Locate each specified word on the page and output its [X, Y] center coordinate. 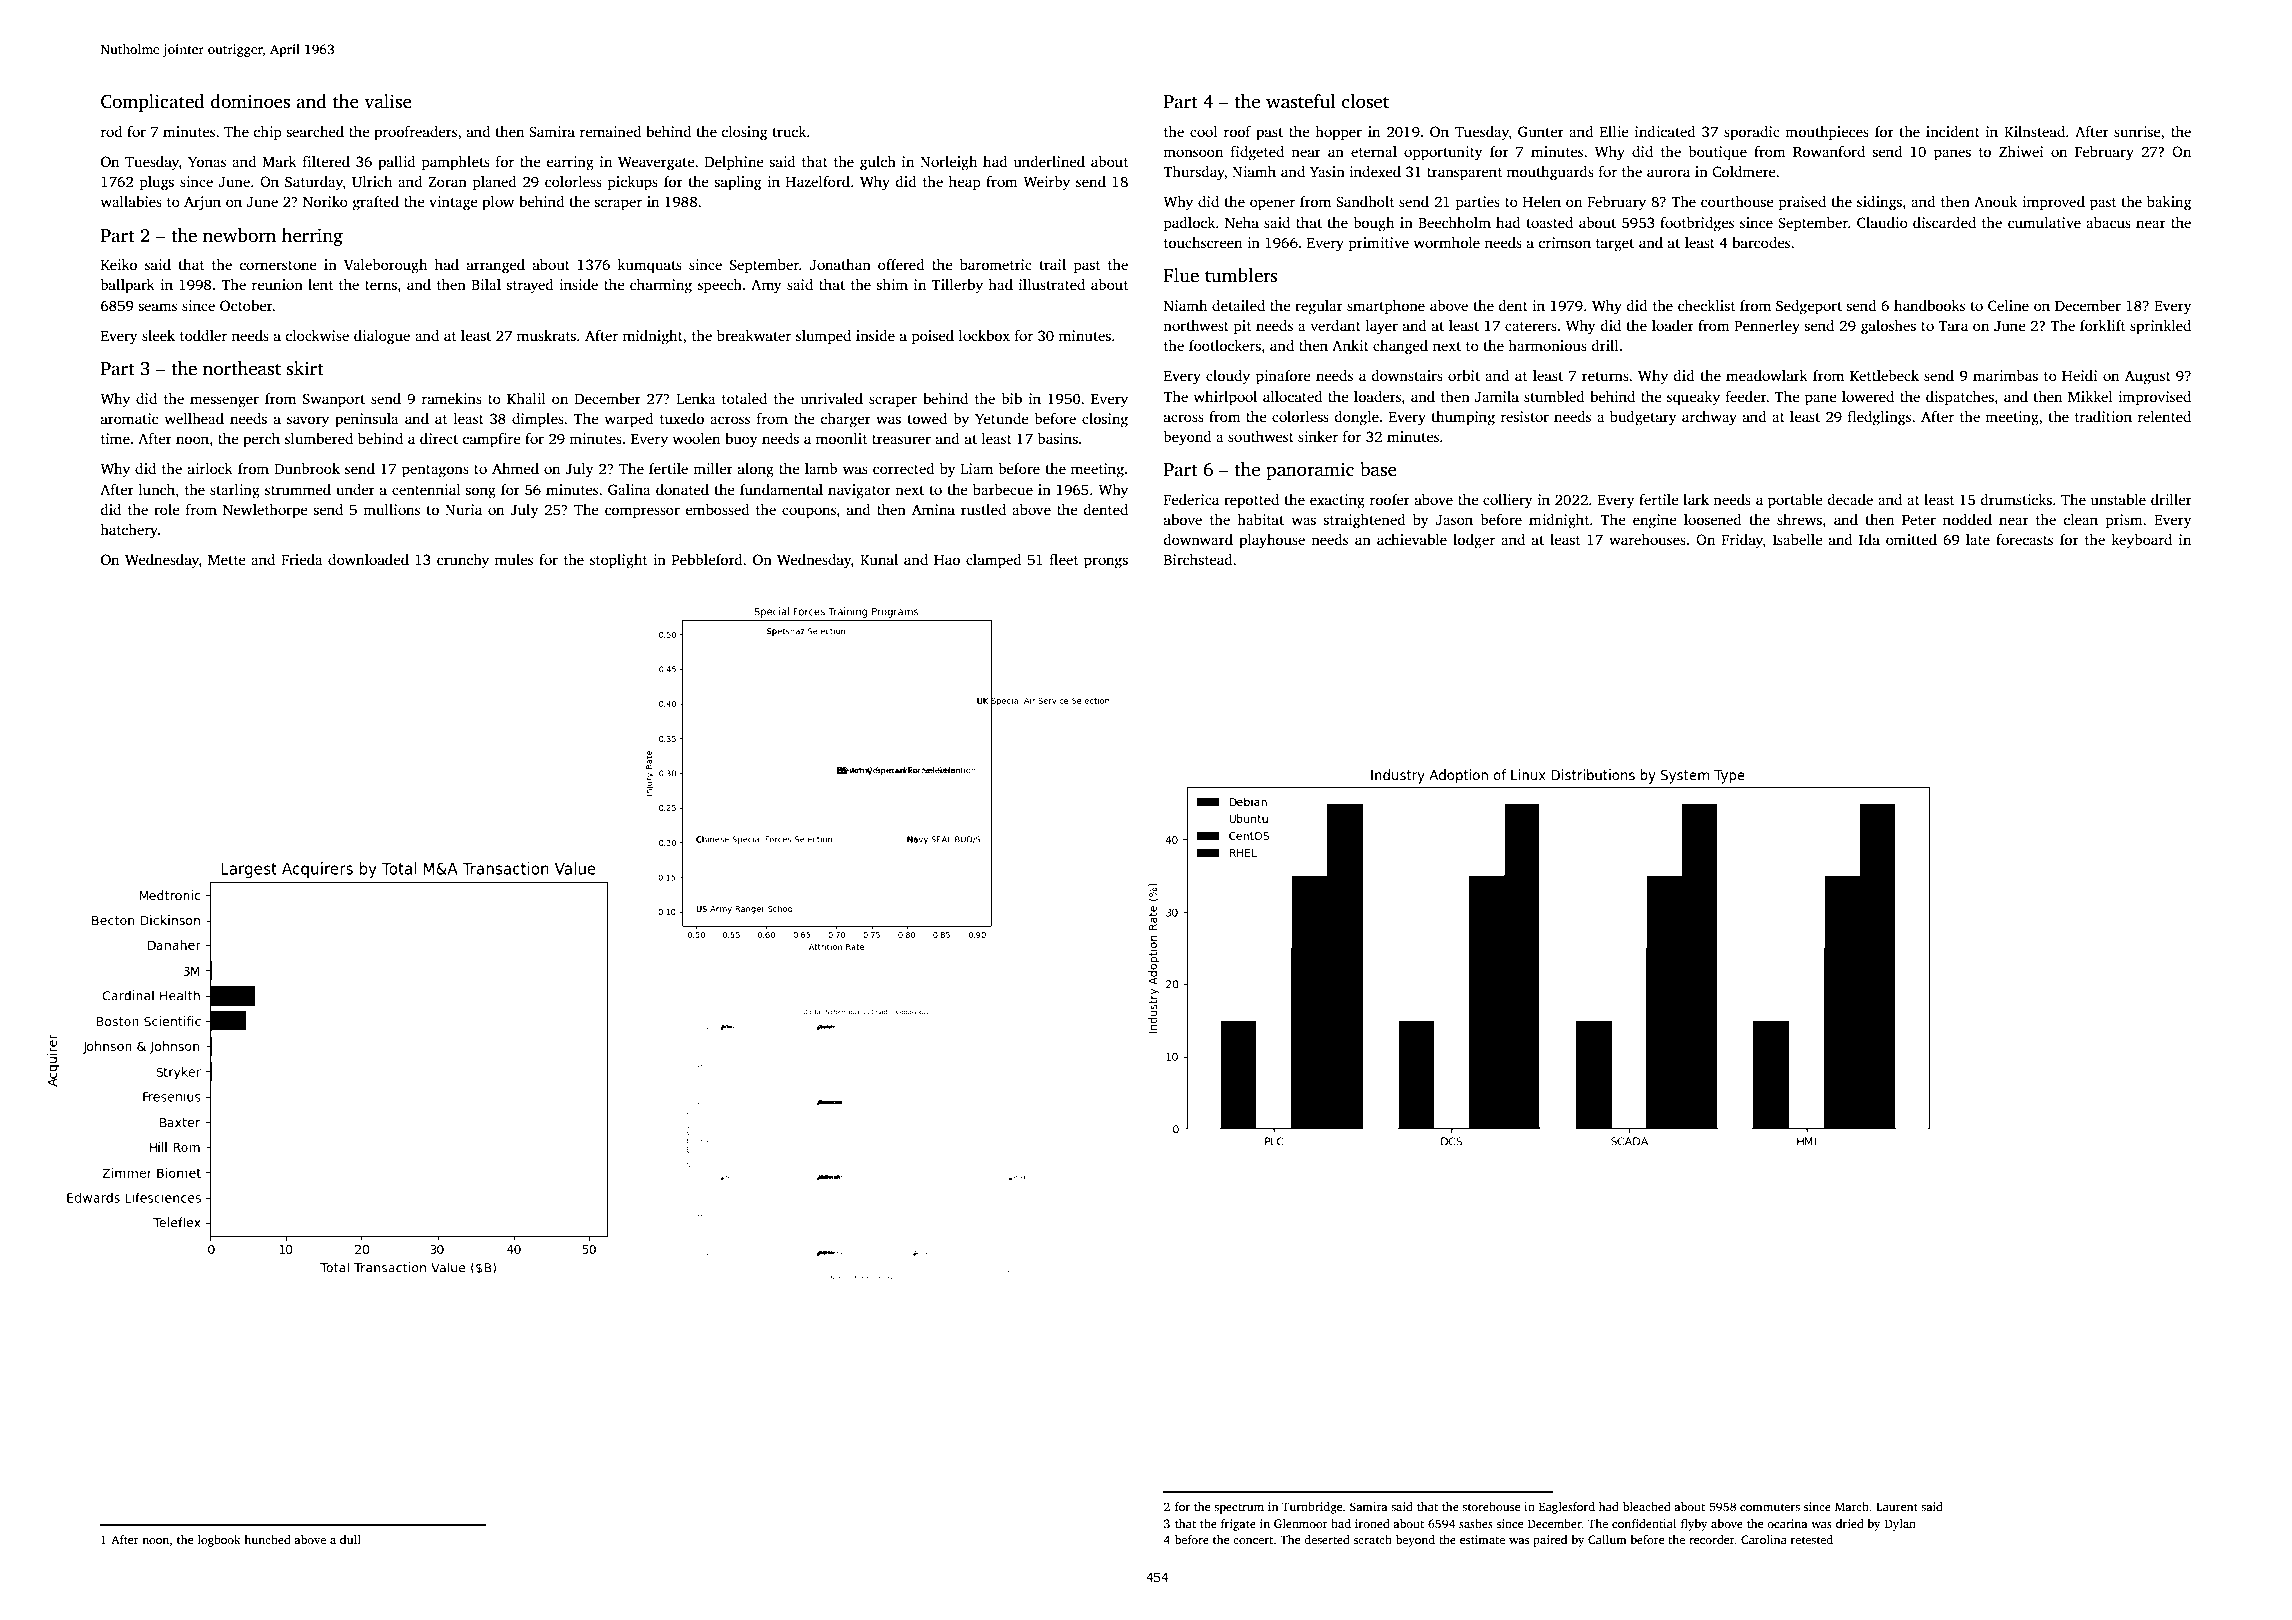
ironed [1372, 1523]
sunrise [2137, 131]
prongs [1106, 563]
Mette [226, 560]
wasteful [1301, 101]
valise [388, 101]
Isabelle [1797, 539]
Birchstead [1198, 559]
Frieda [302, 559]
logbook [219, 1541]
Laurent [1897, 1506]
